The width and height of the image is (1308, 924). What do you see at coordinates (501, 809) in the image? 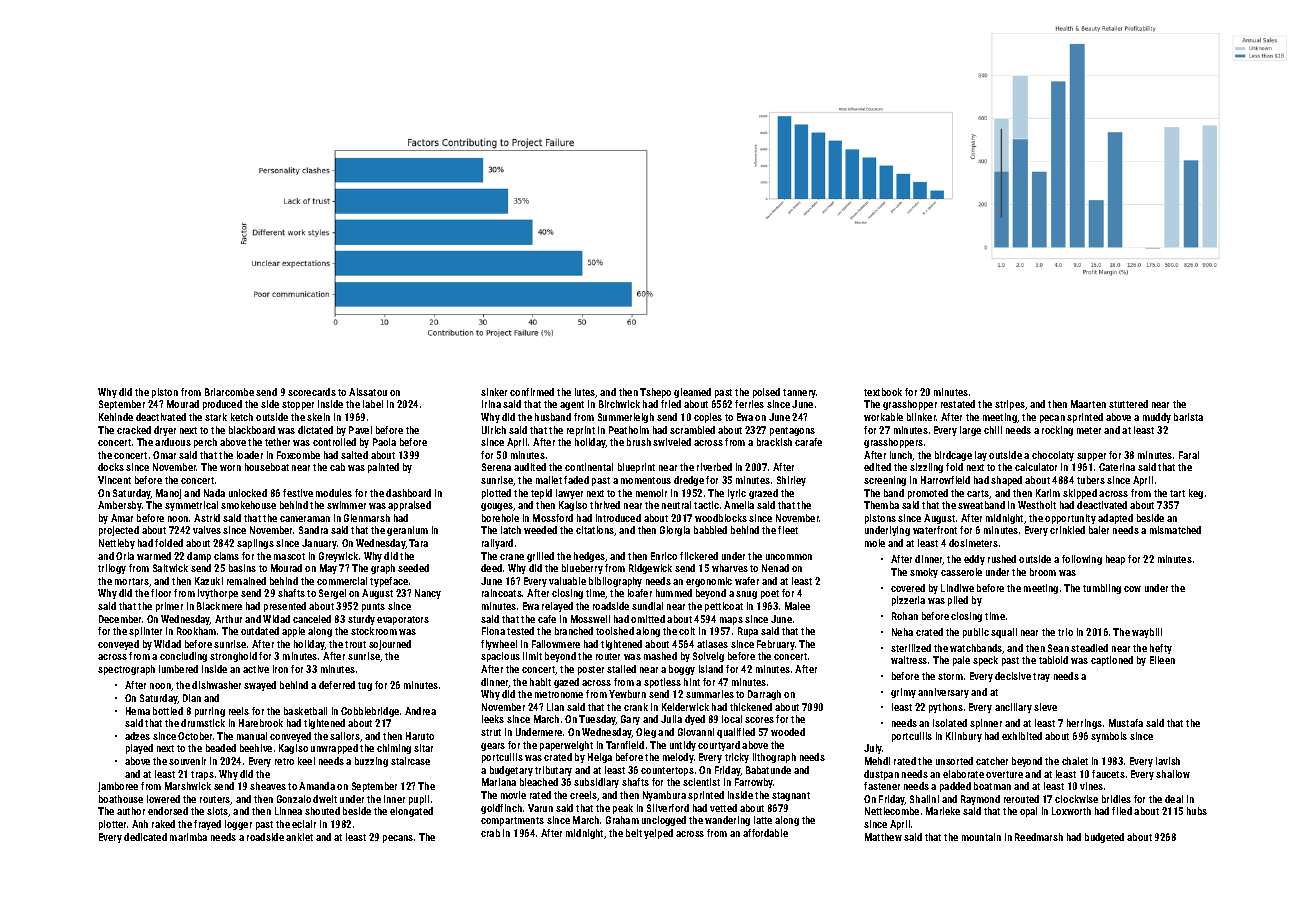
I see `goldfinch` at bounding box center [501, 809].
